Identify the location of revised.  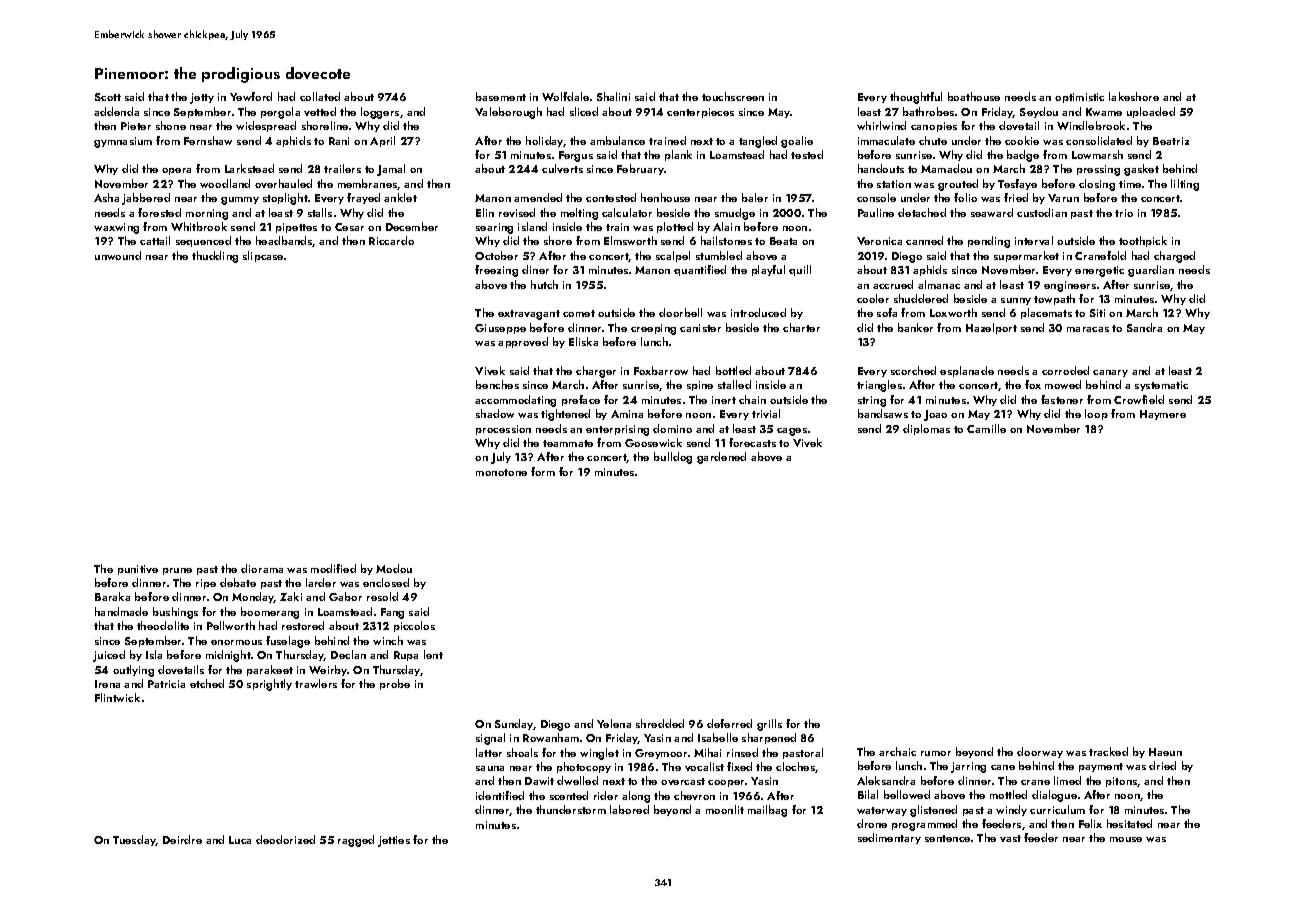
(517, 212).
